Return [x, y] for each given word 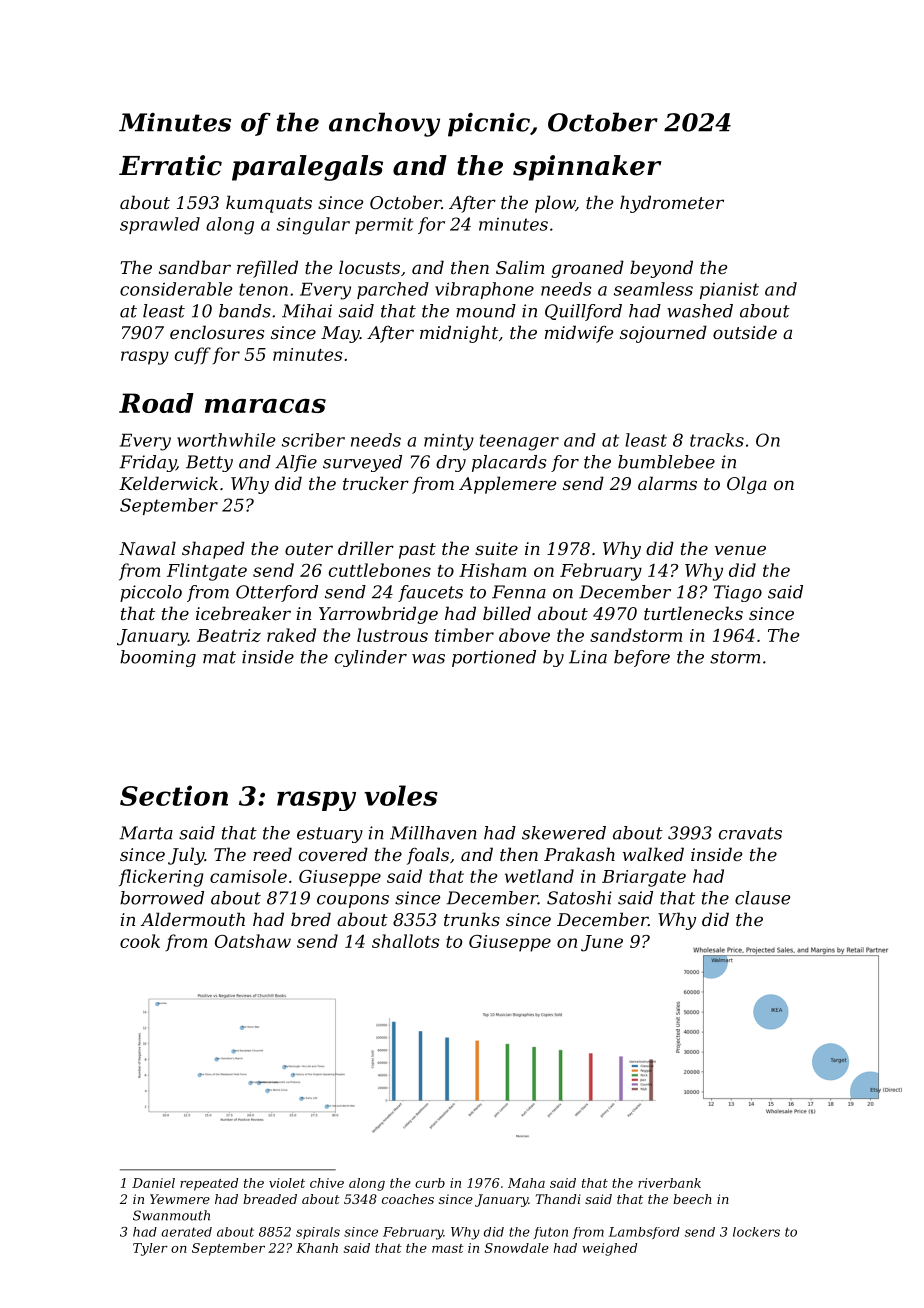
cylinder [371, 658]
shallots [406, 941]
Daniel [153, 1183]
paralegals [307, 168]
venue [740, 550]
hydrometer [672, 204]
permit [384, 226]
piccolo [151, 593]
